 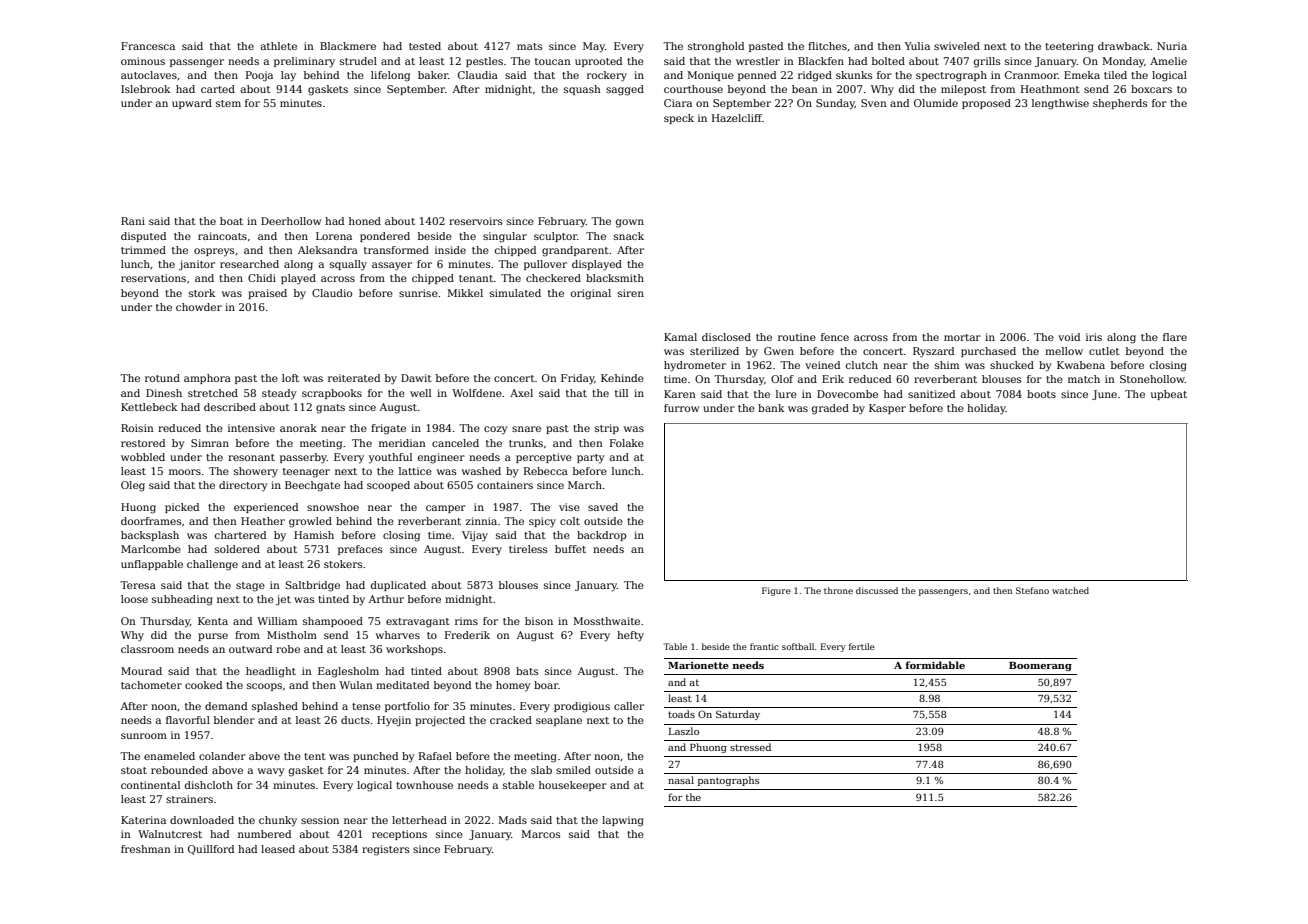 What do you see at coordinates (228, 103) in the screenshot?
I see `stem` at bounding box center [228, 103].
